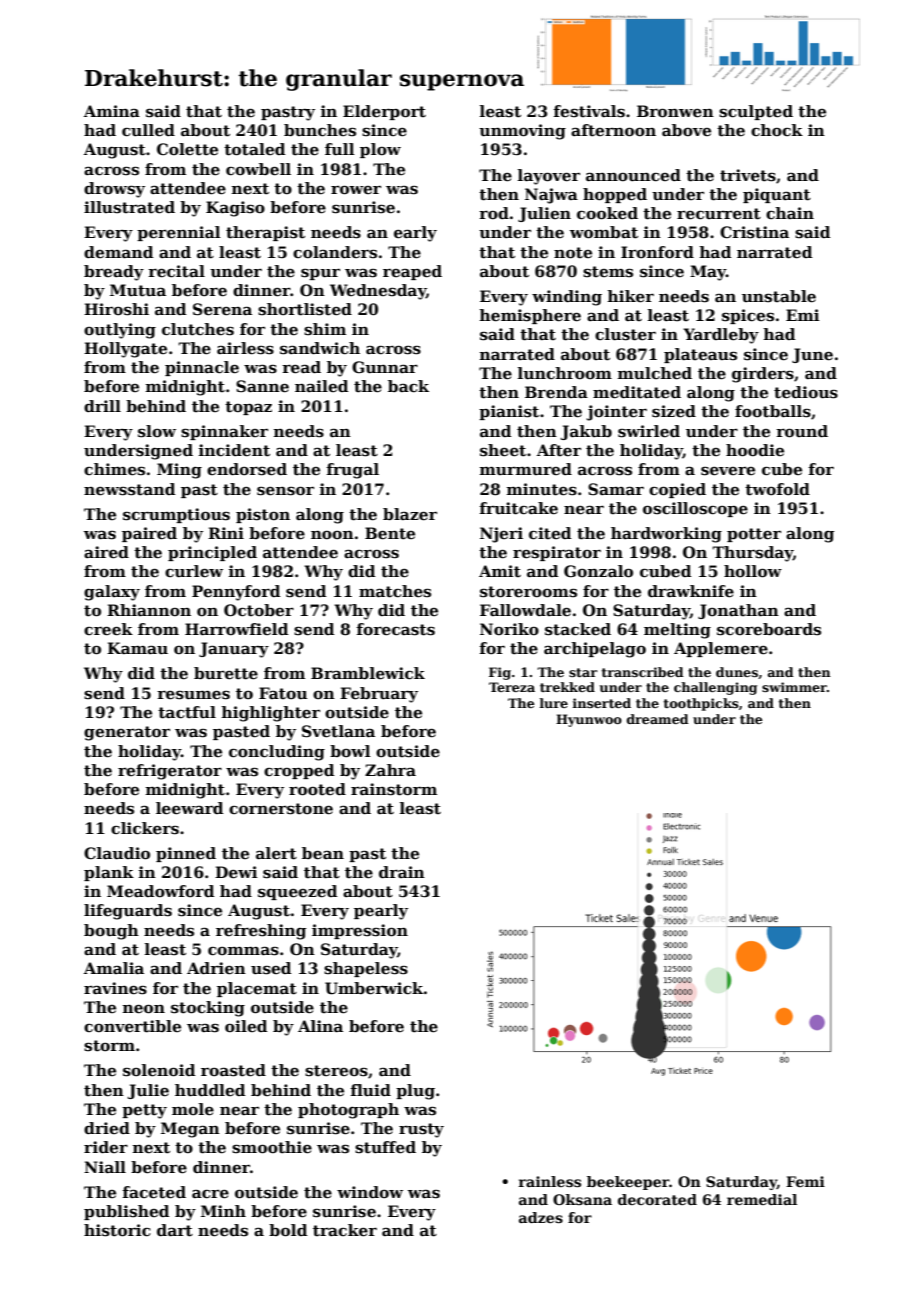  Describe the element at coordinates (700, 355) in the document. I see `plateaus` at that location.
